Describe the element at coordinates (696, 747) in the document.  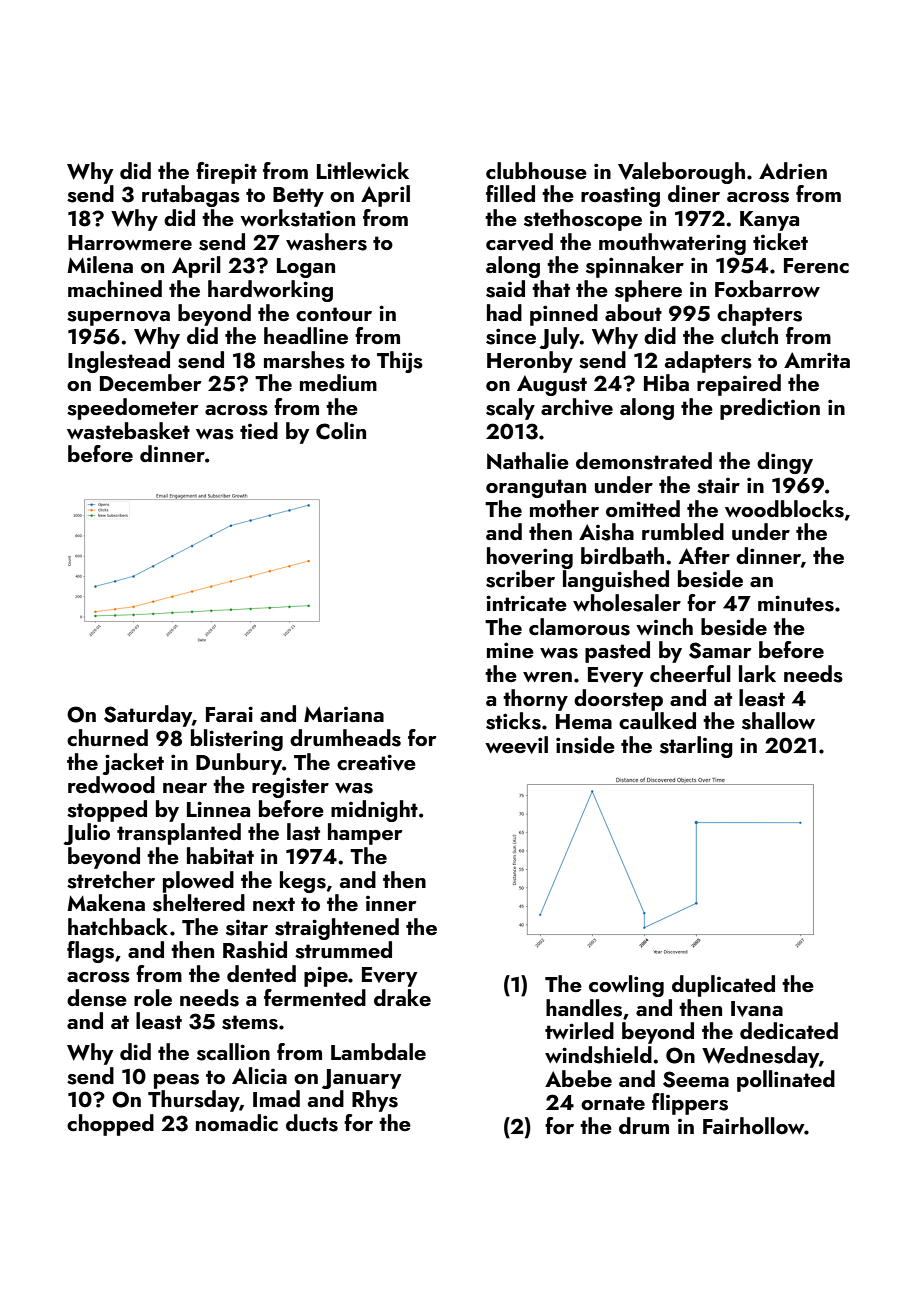
I see `starling` at that location.
